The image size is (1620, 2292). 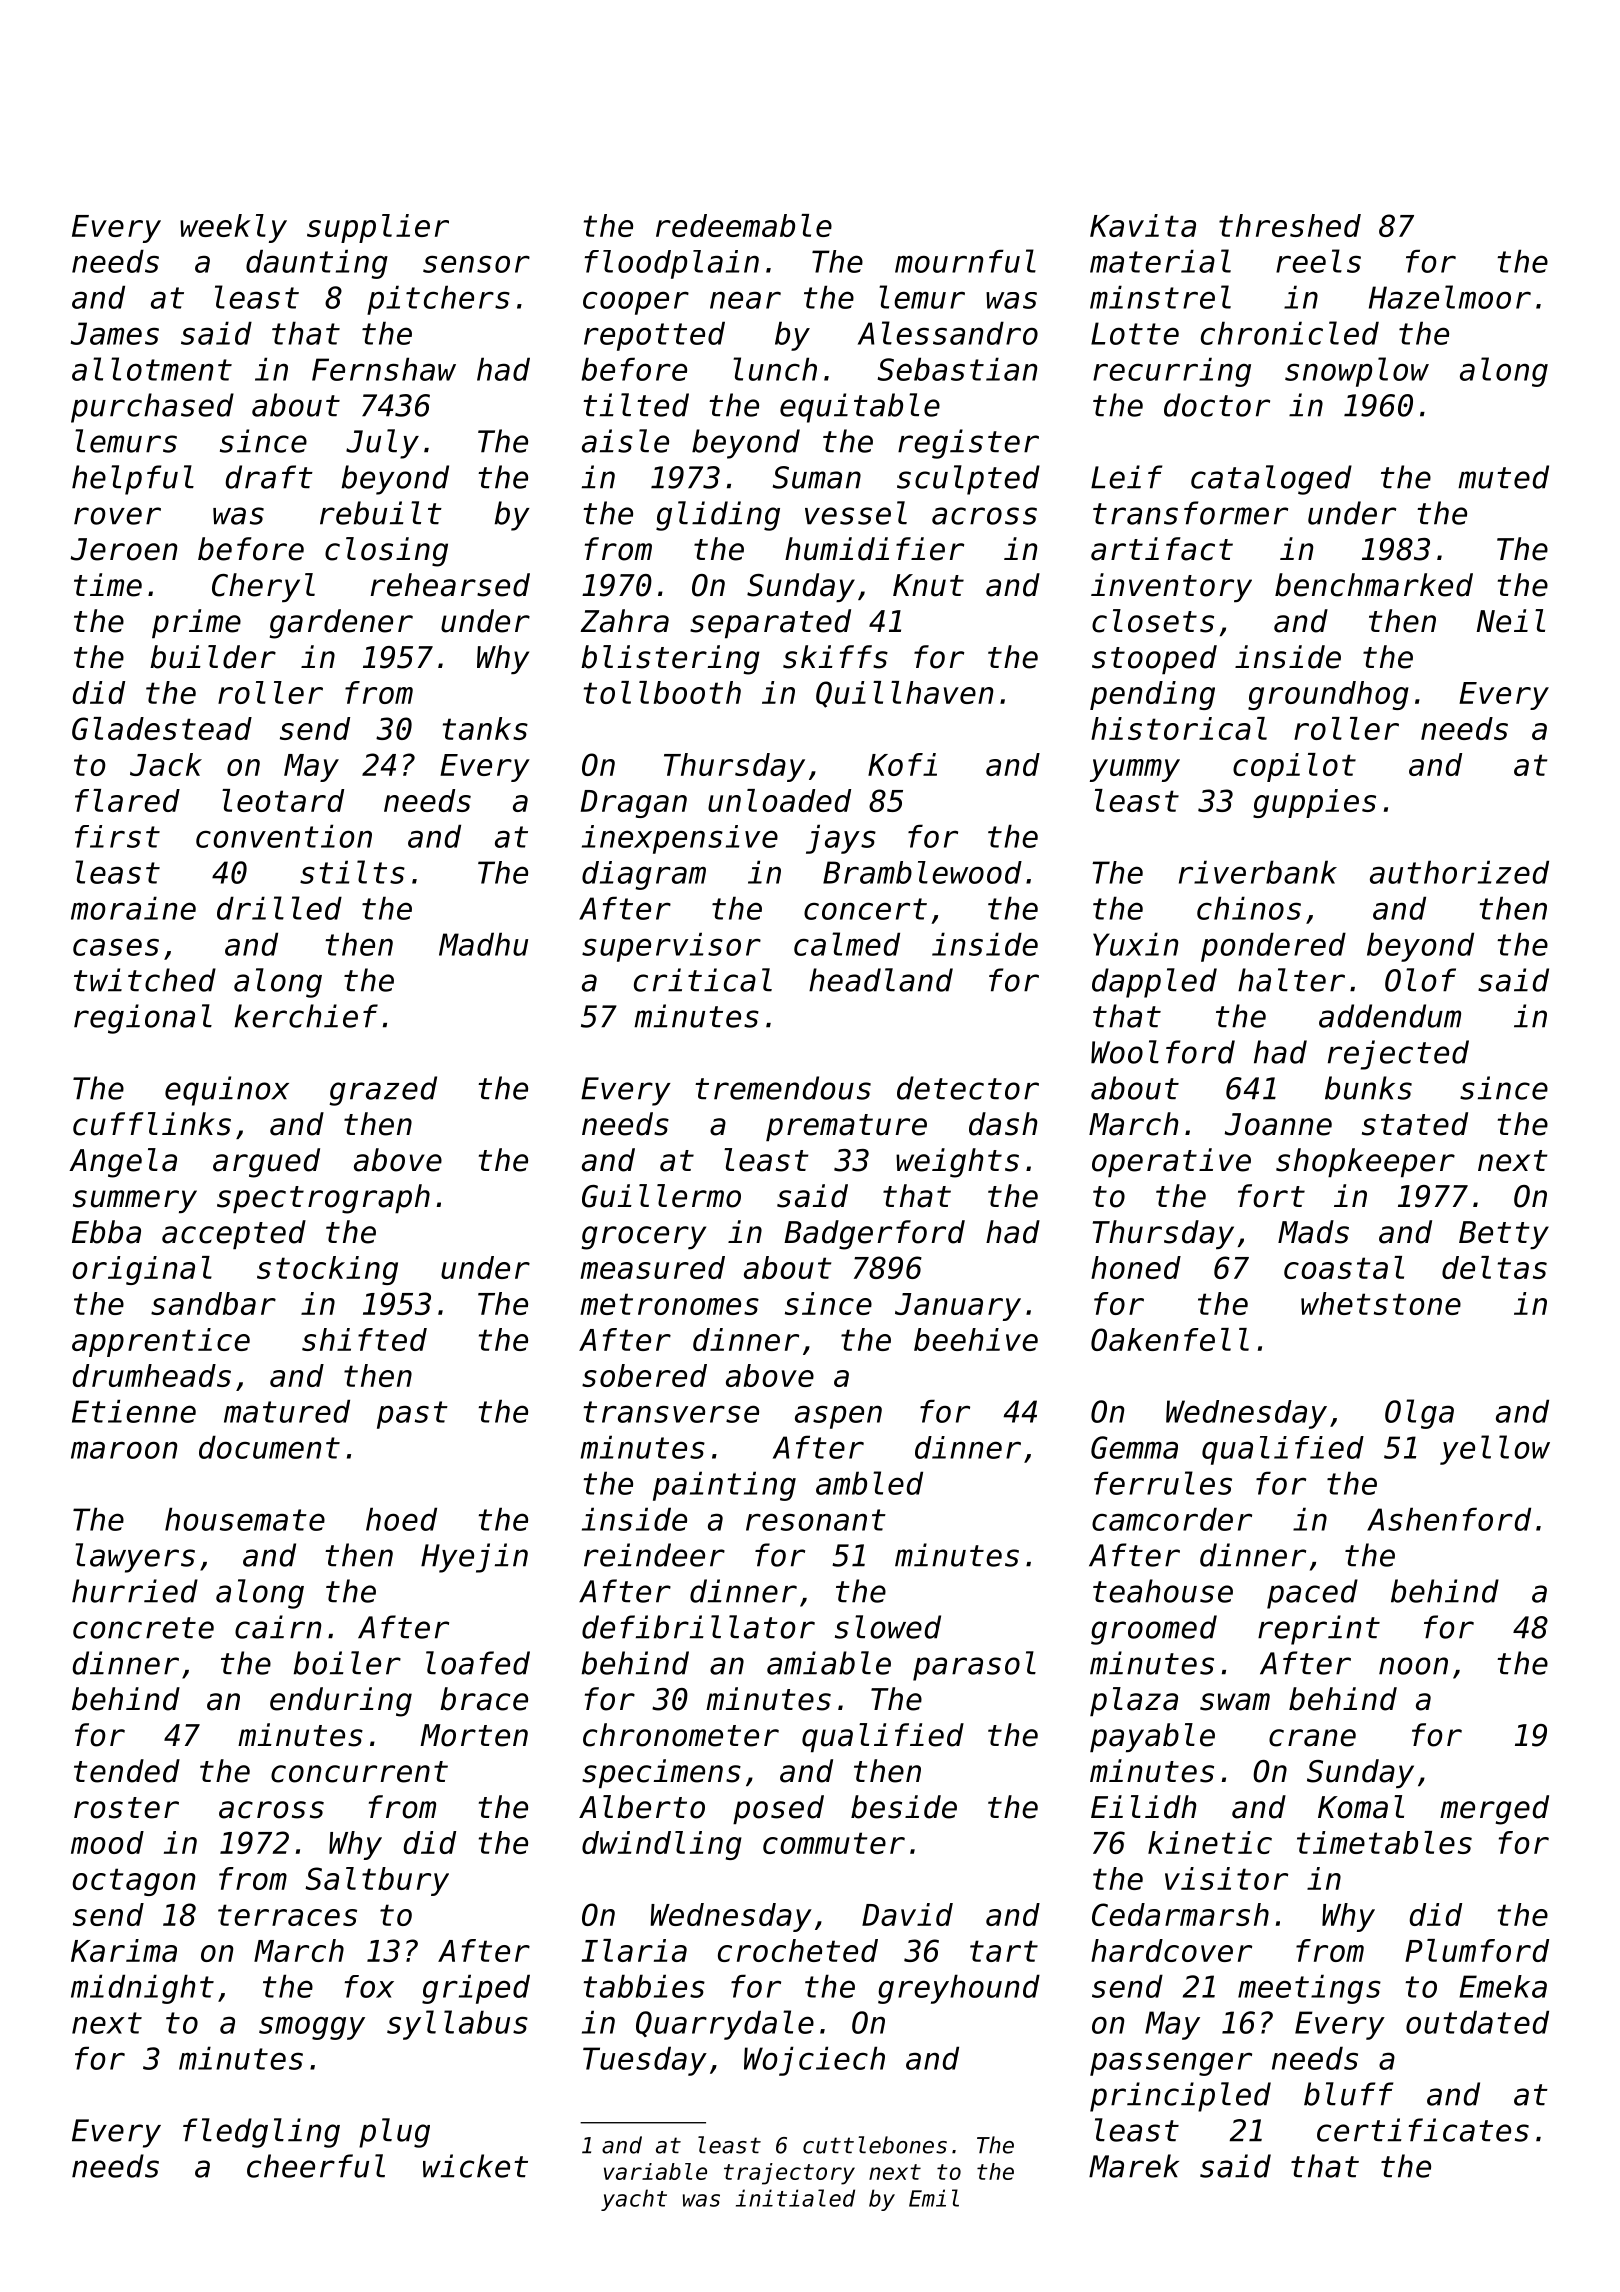 What do you see at coordinates (1423, 2130) in the screenshot?
I see `certificates` at bounding box center [1423, 2130].
